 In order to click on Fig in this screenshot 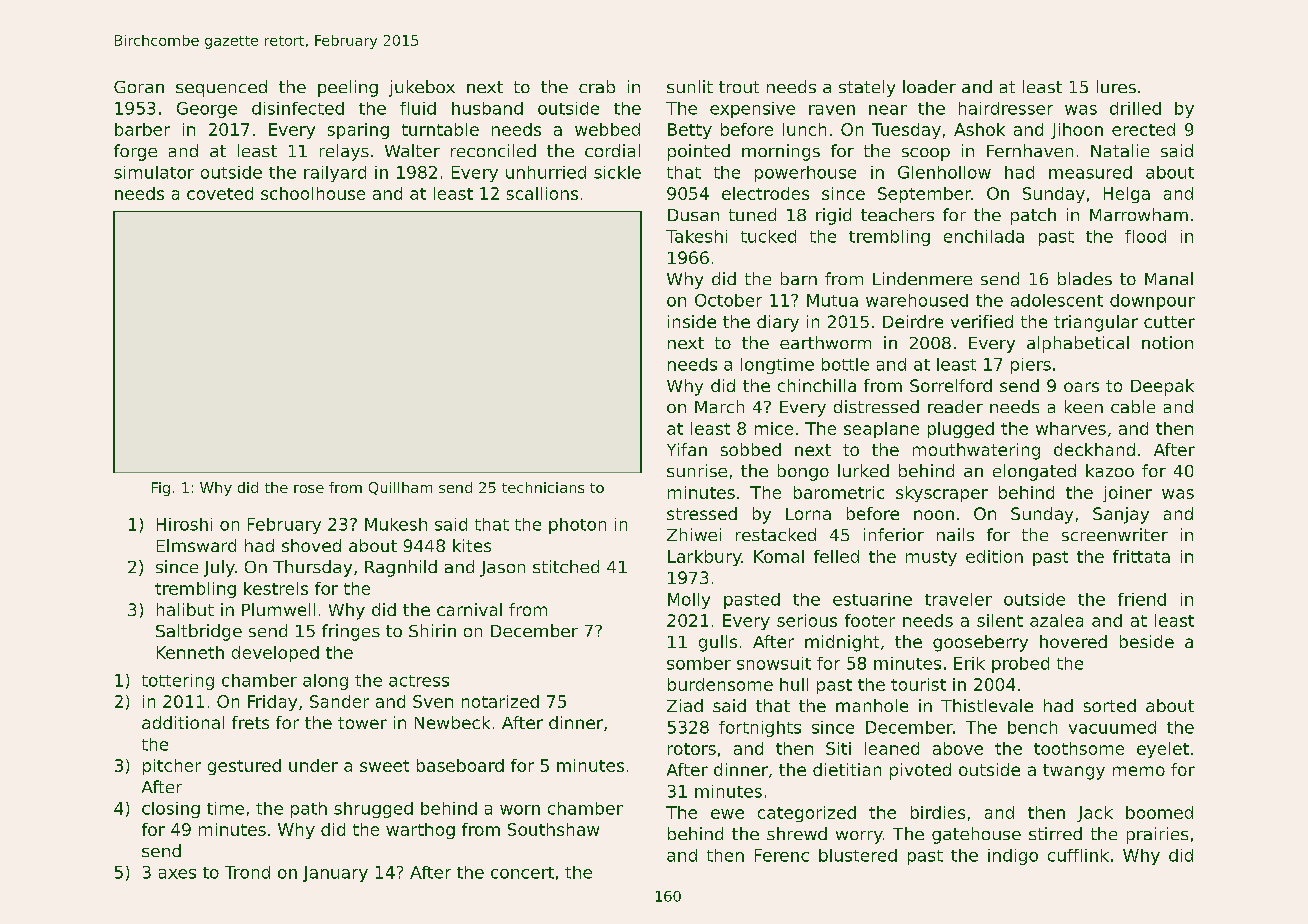, I will do `click(161, 489)`.
